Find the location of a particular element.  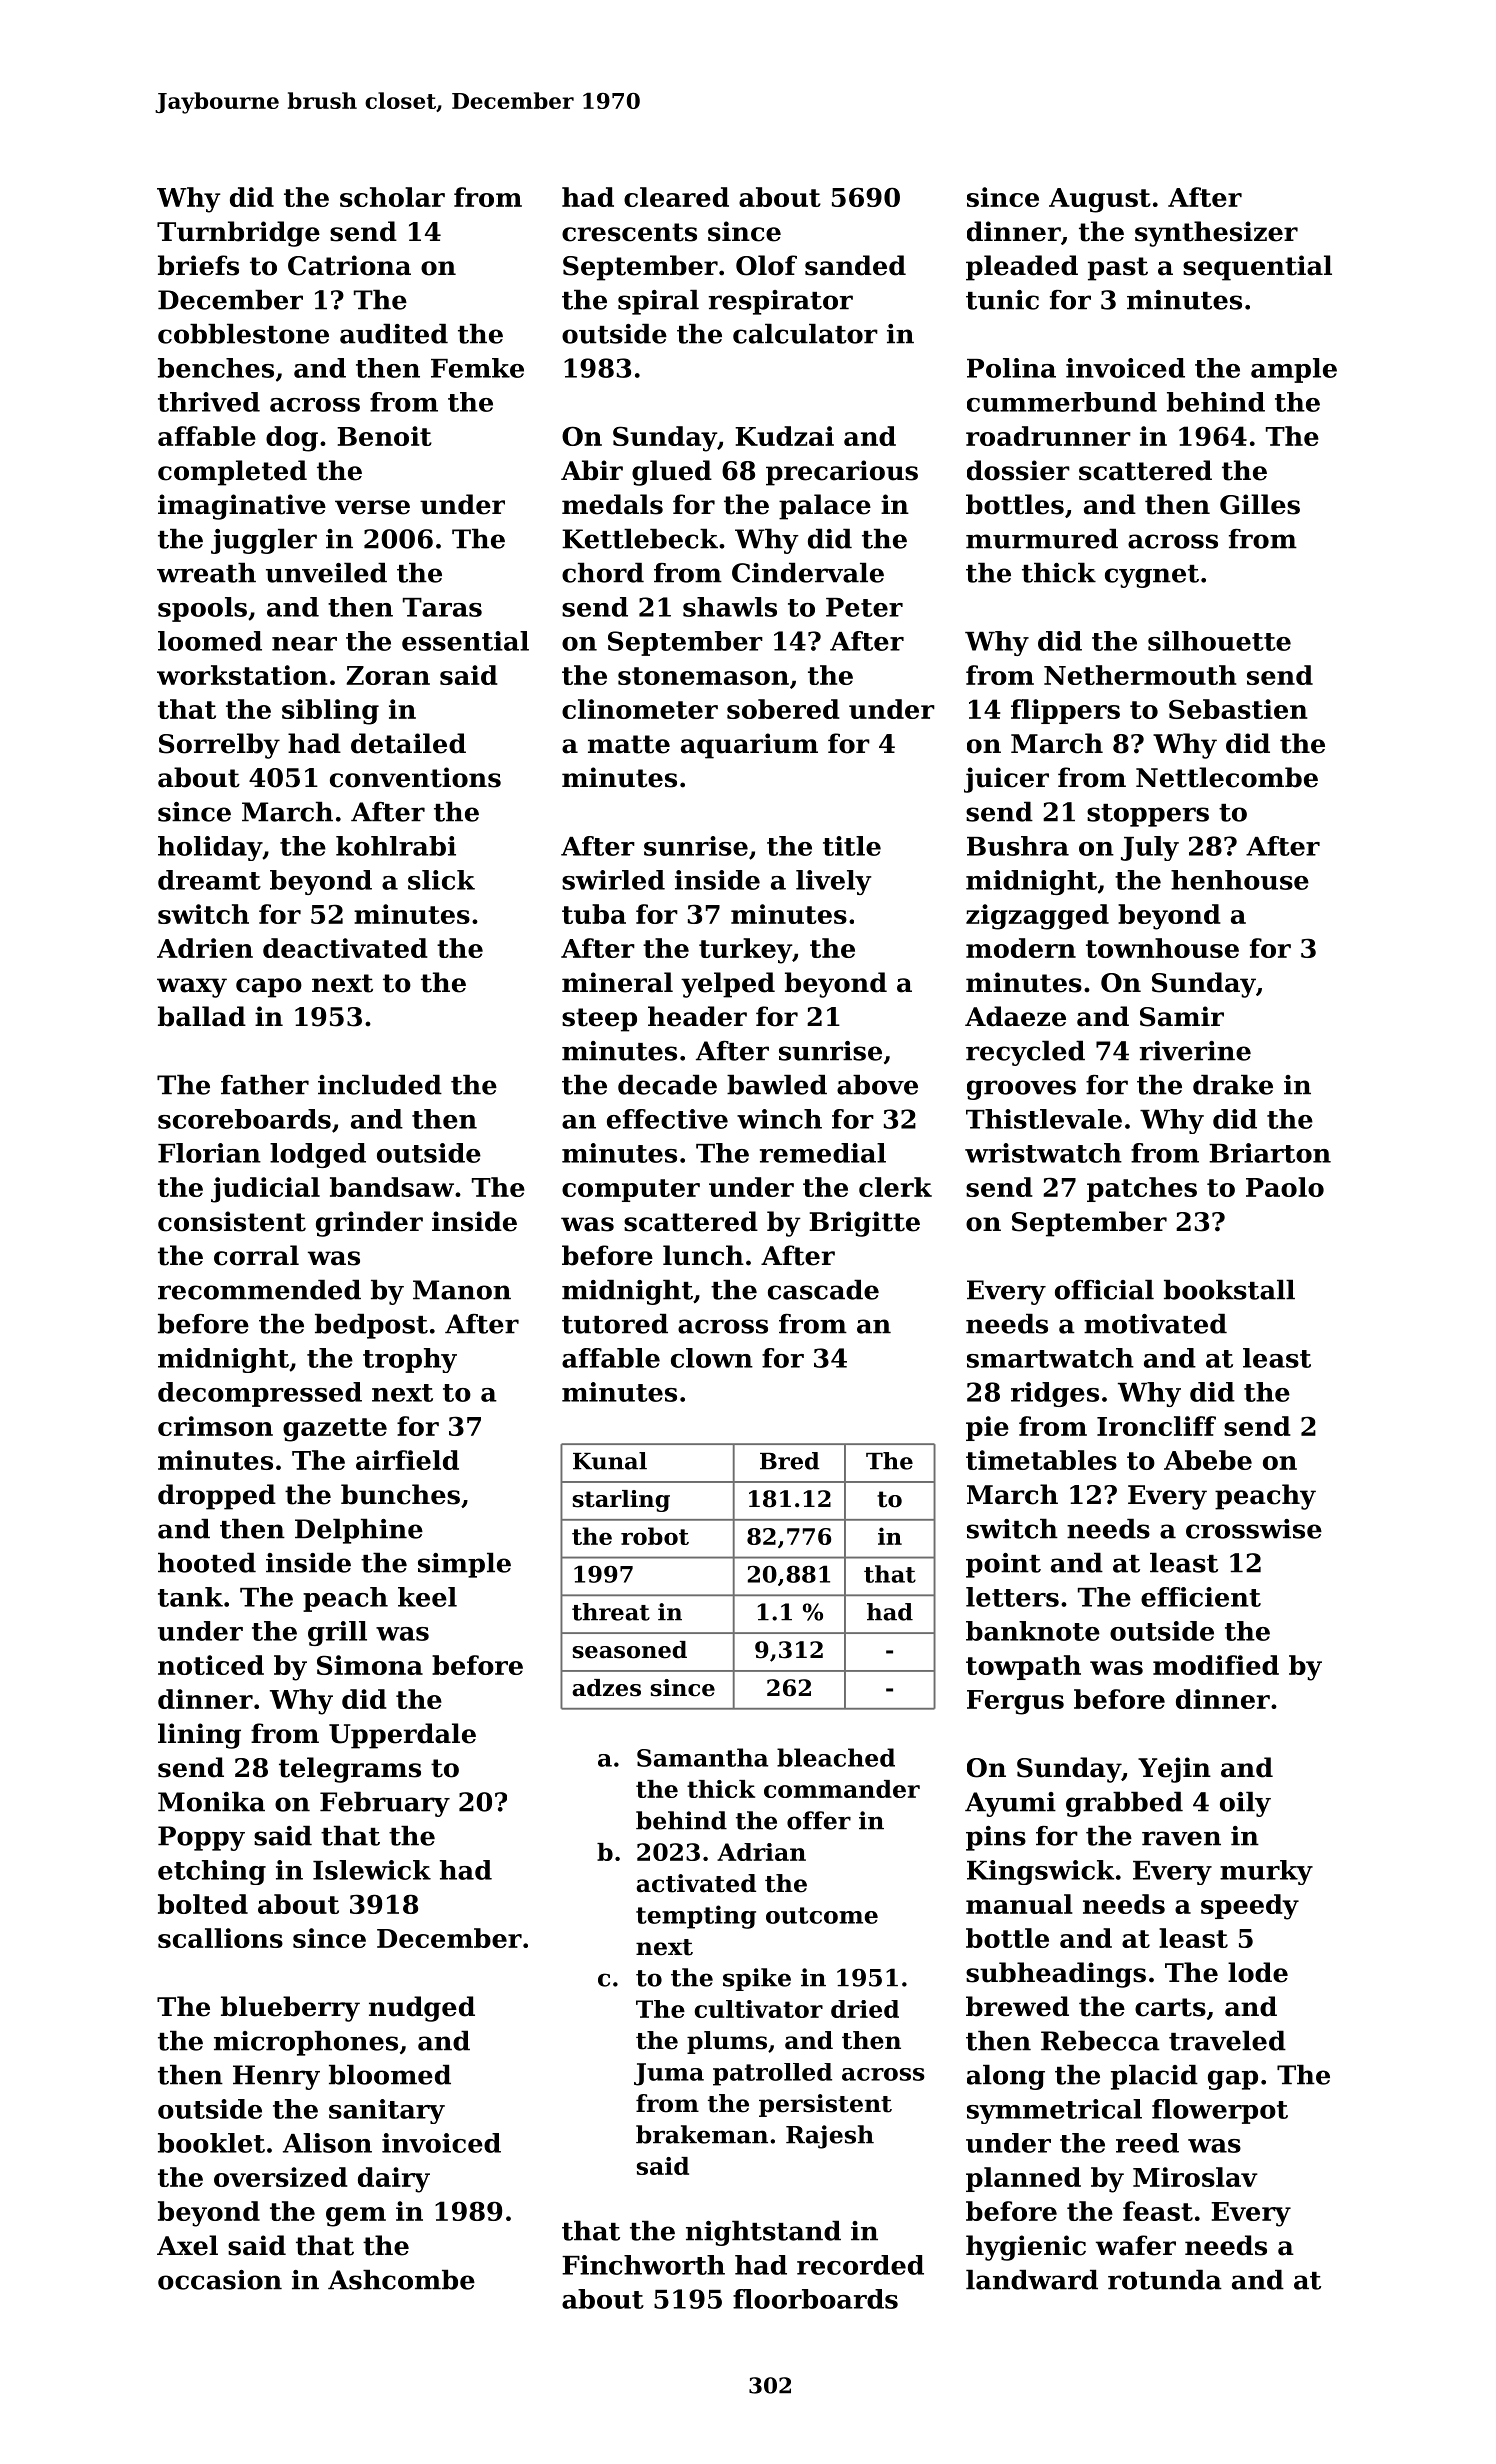

kohlrabi is located at coordinates (396, 846).
